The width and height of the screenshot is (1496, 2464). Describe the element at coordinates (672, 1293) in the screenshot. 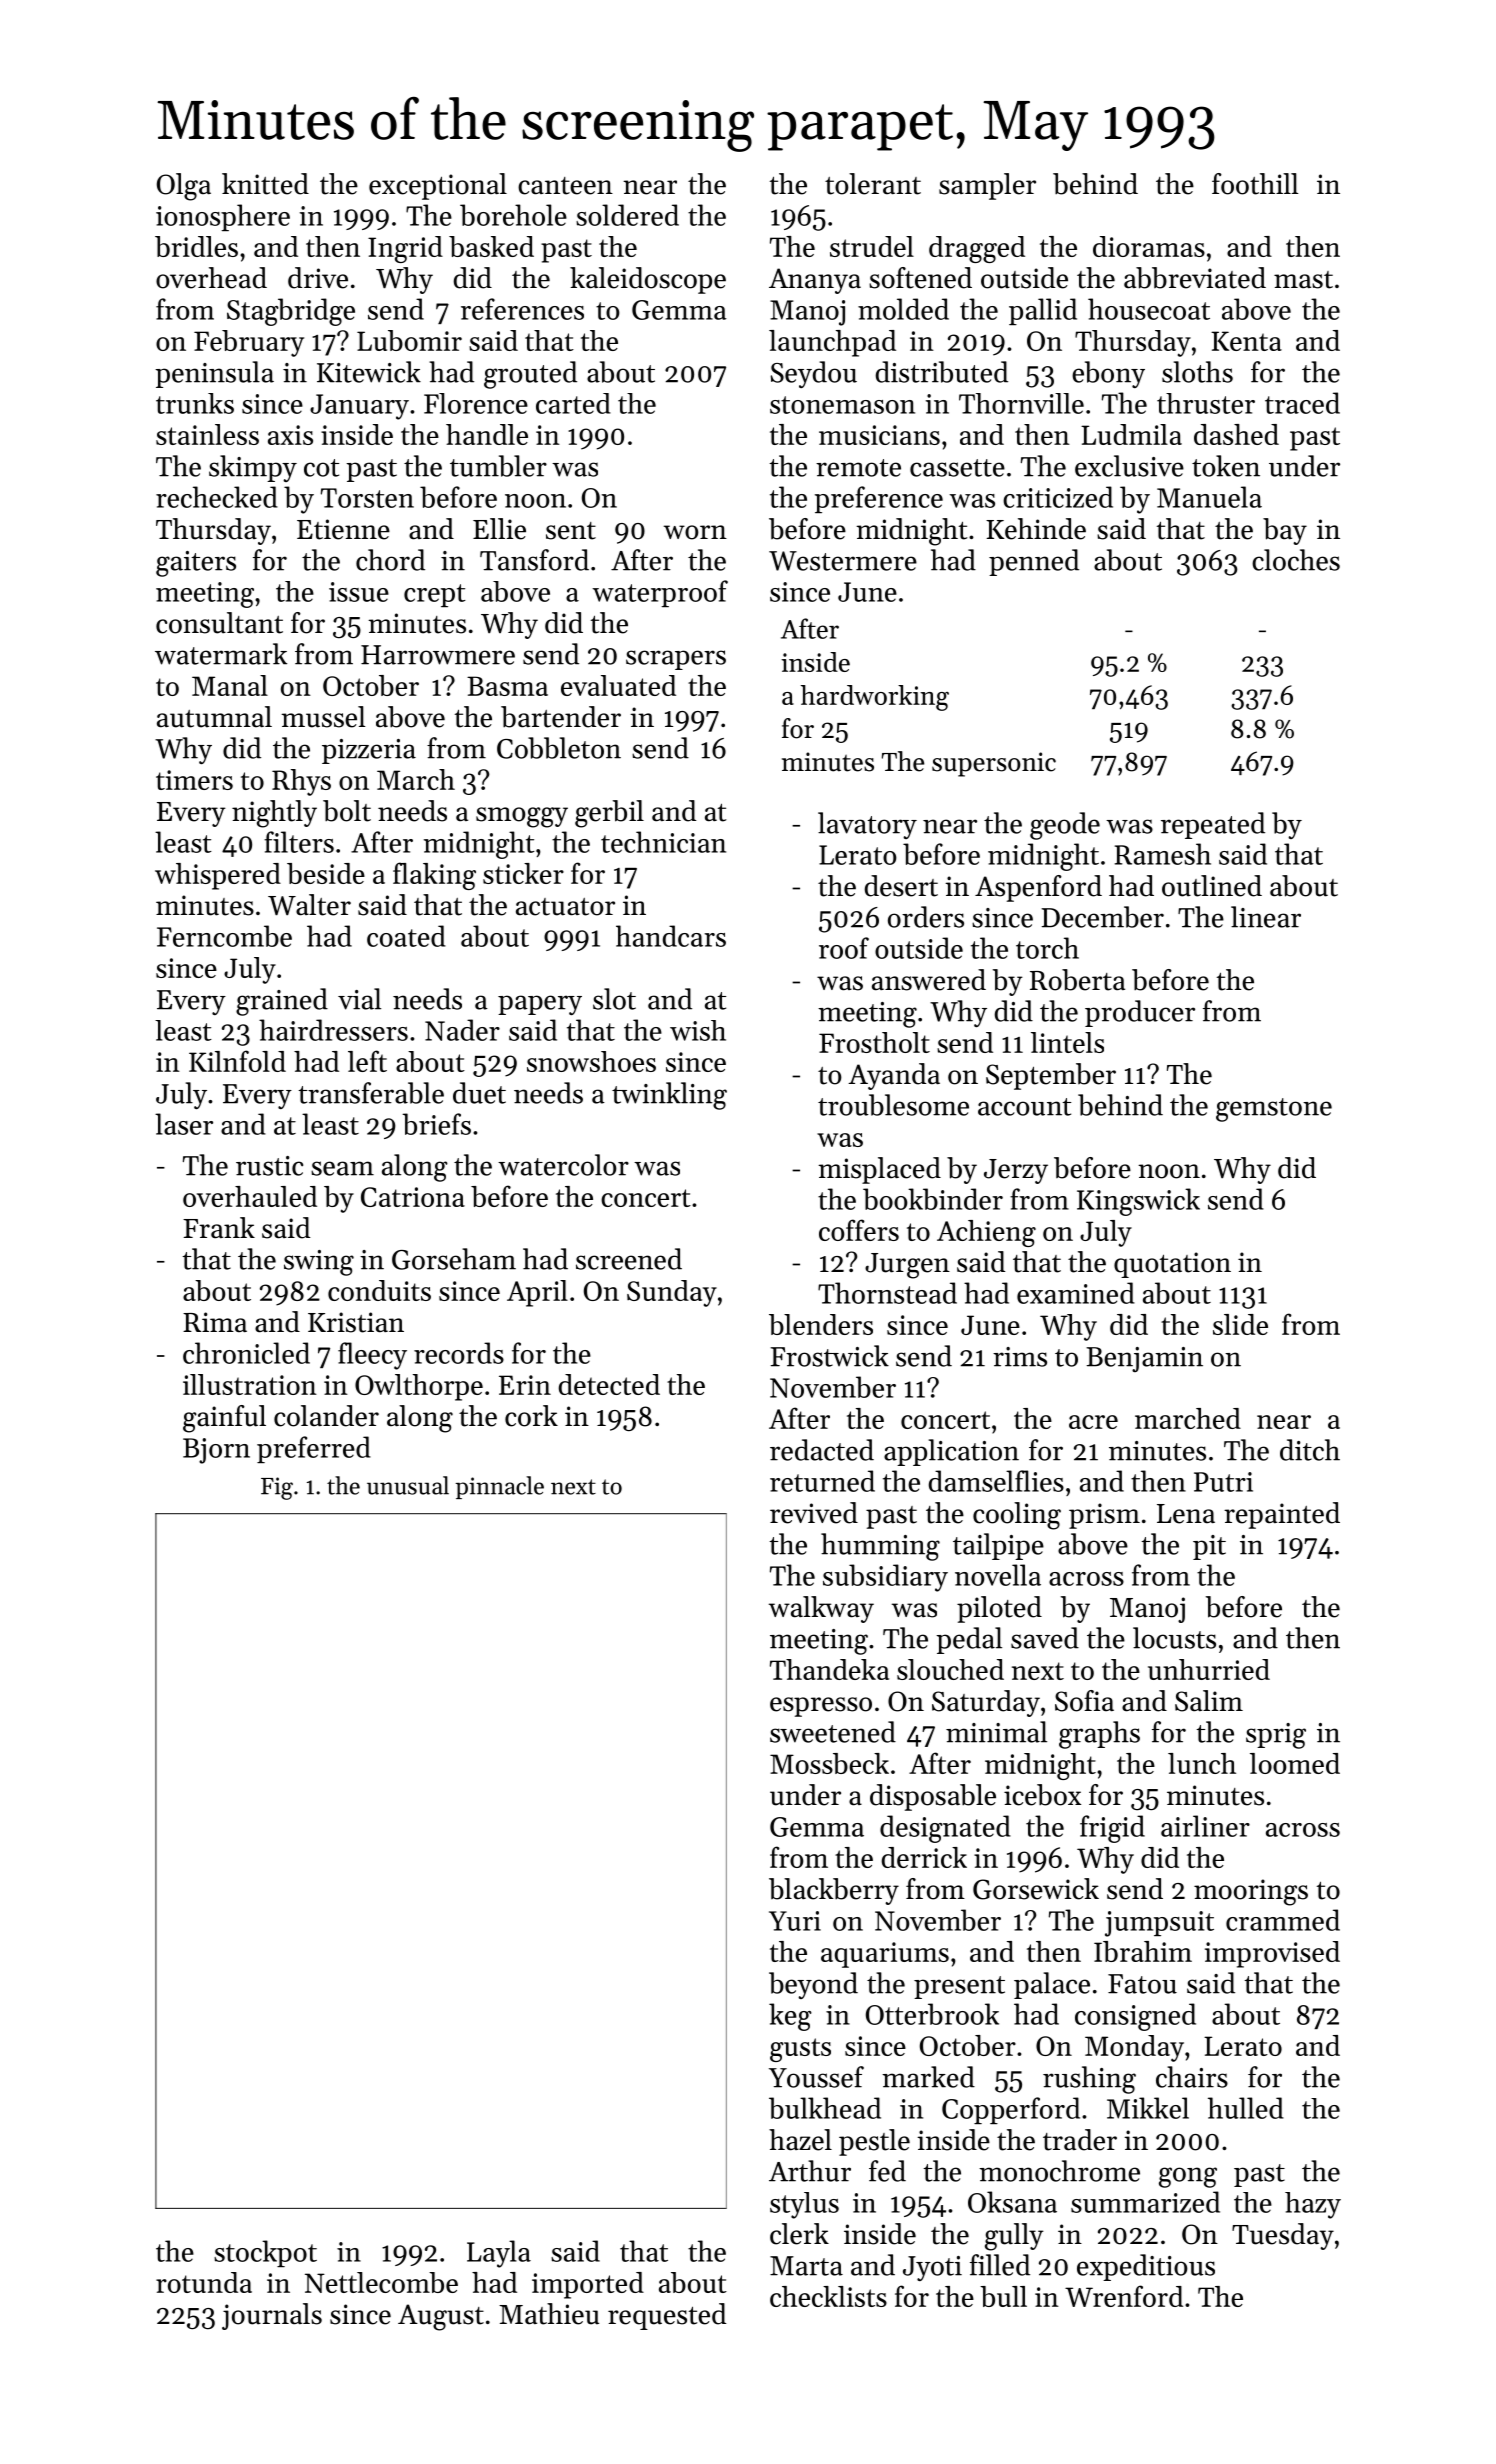

I see `Sunday` at that location.
